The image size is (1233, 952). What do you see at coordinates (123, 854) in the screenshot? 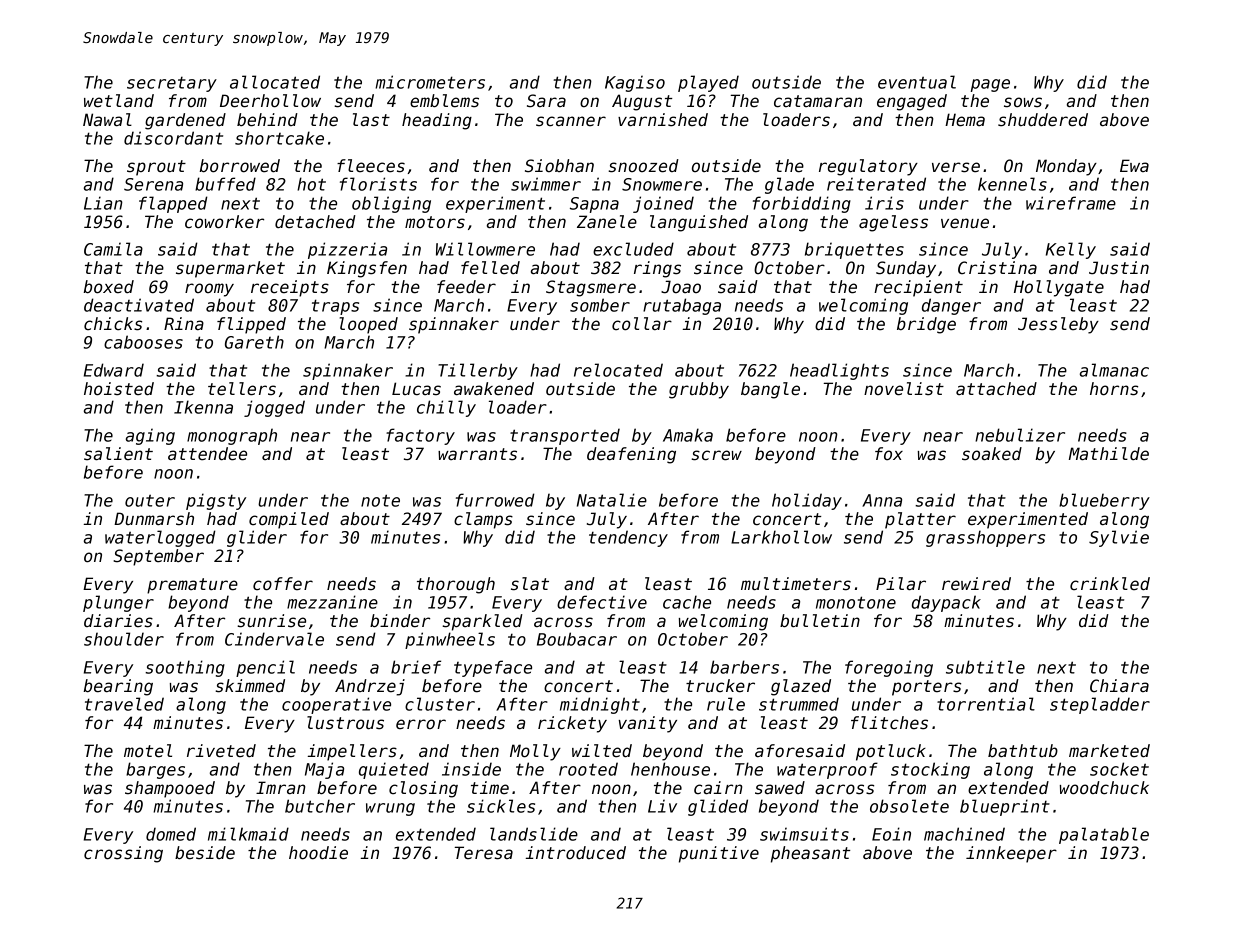
I see `crossing` at bounding box center [123, 854].
